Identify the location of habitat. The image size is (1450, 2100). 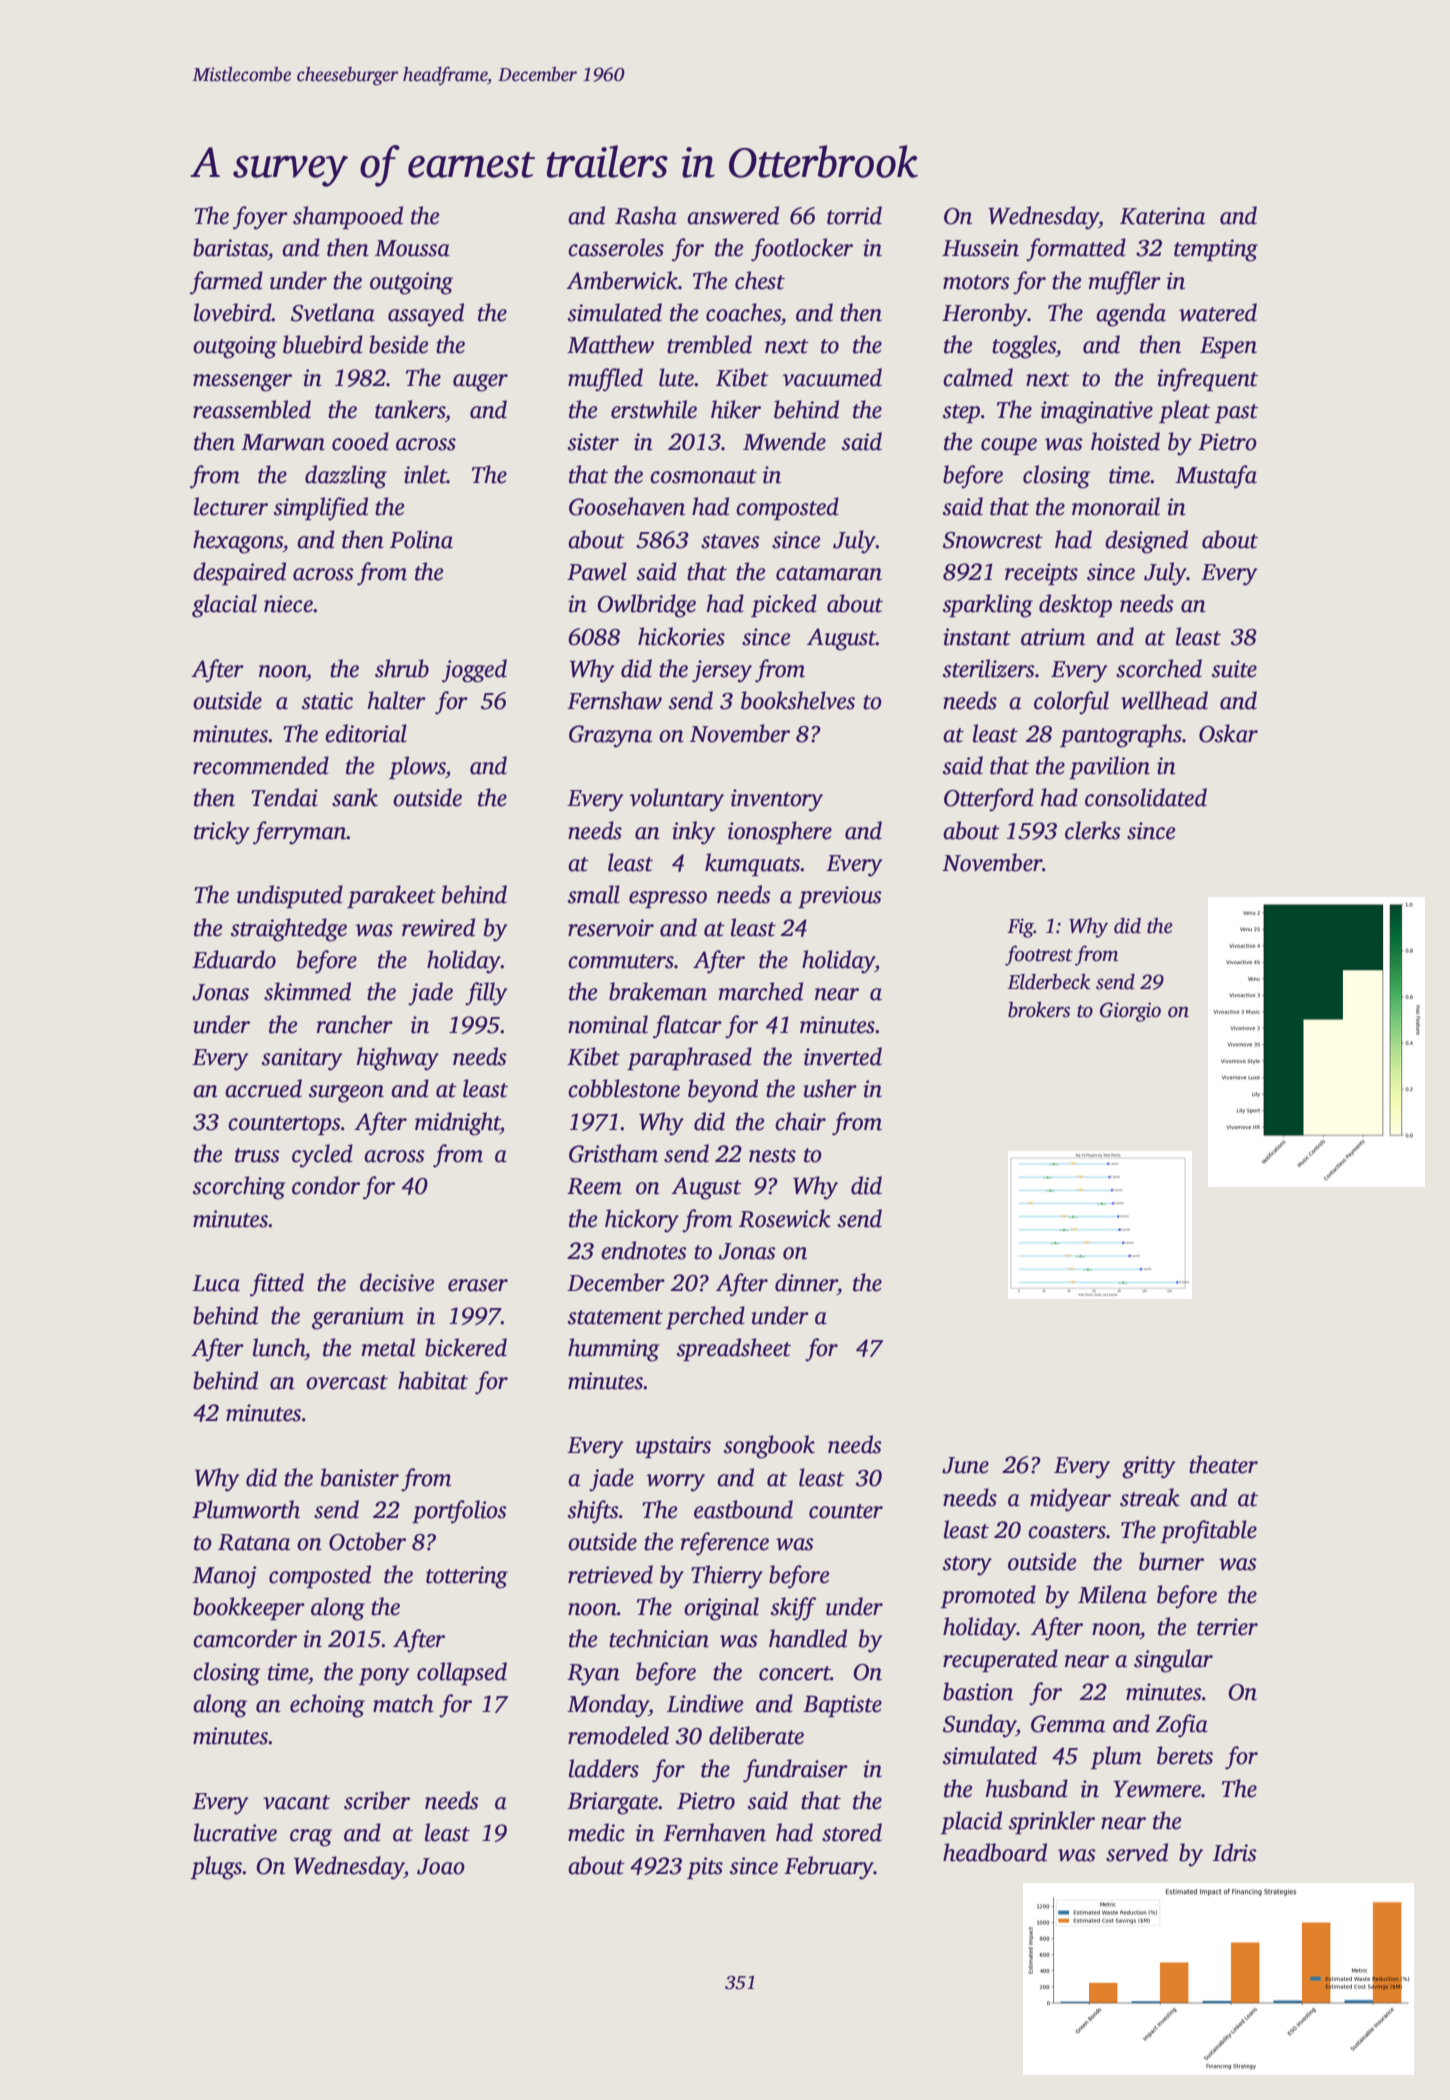
(433, 1380).
